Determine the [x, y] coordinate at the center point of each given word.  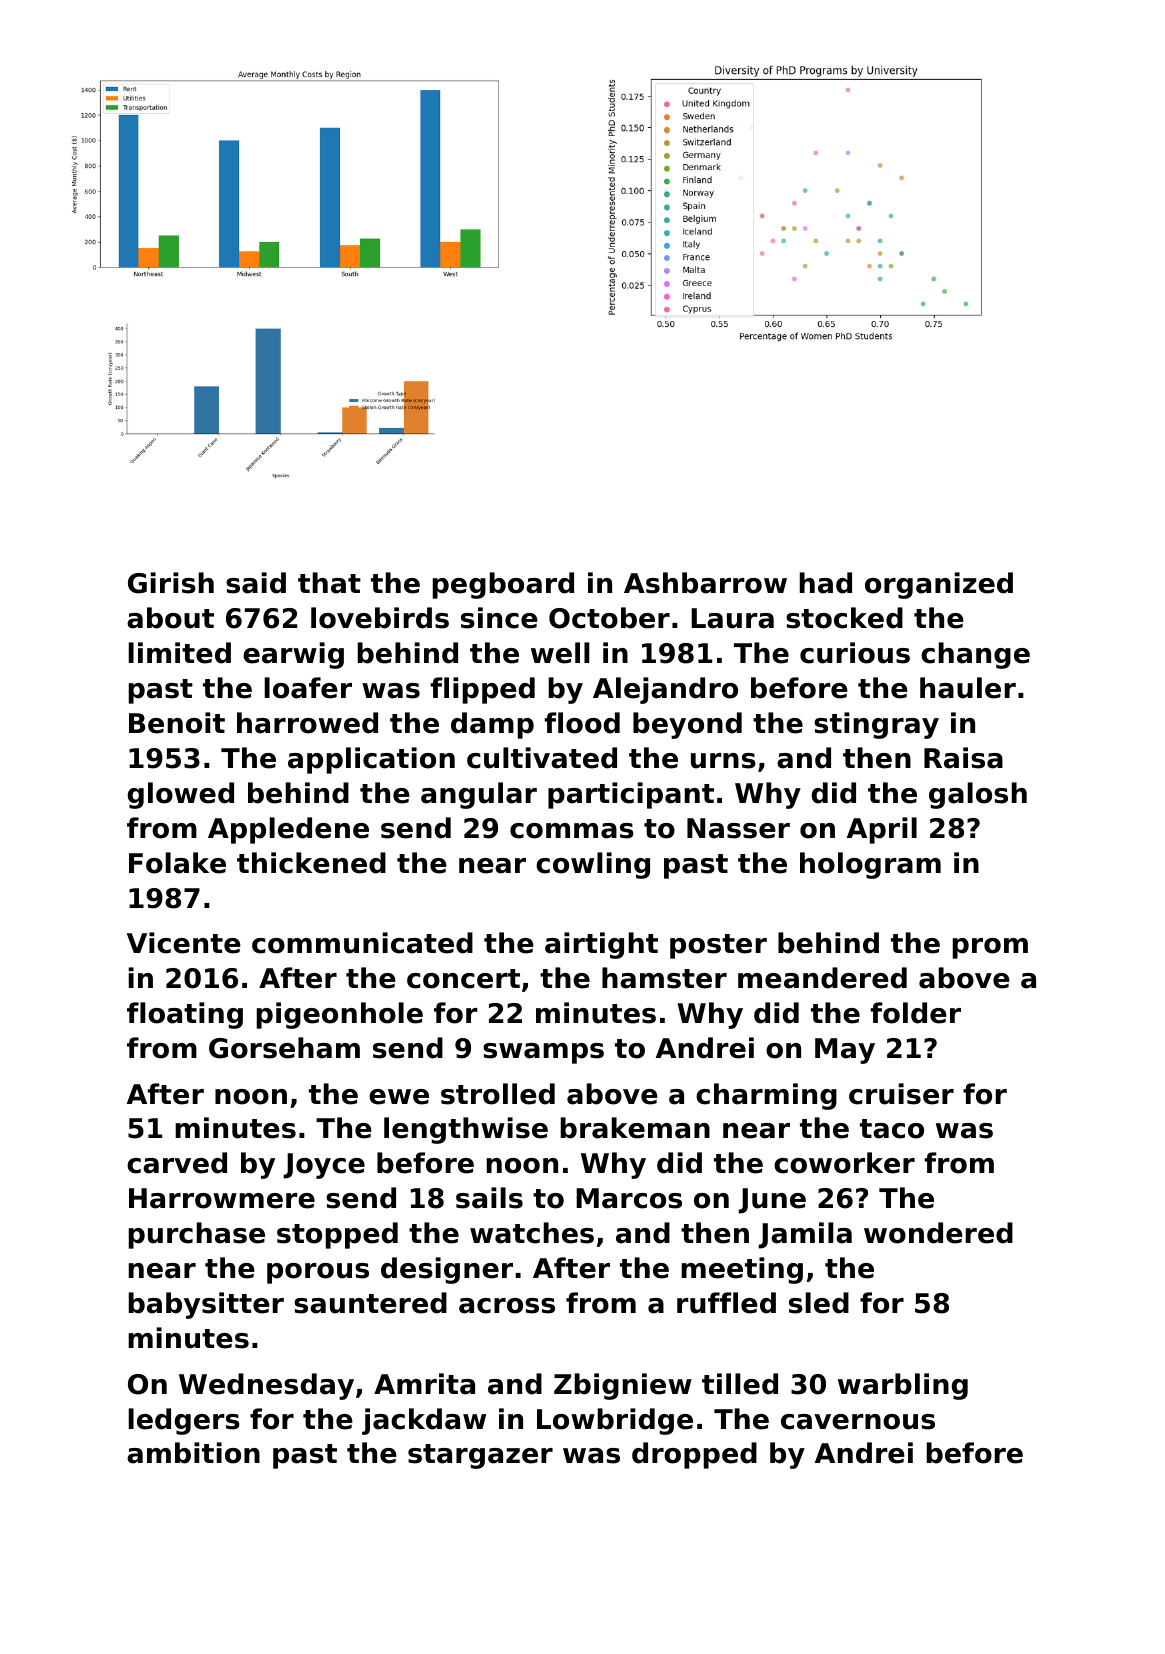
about [170, 618]
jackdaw [424, 1421]
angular [479, 795]
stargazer [480, 1456]
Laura [732, 618]
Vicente [184, 943]
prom [990, 948]
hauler [968, 688]
